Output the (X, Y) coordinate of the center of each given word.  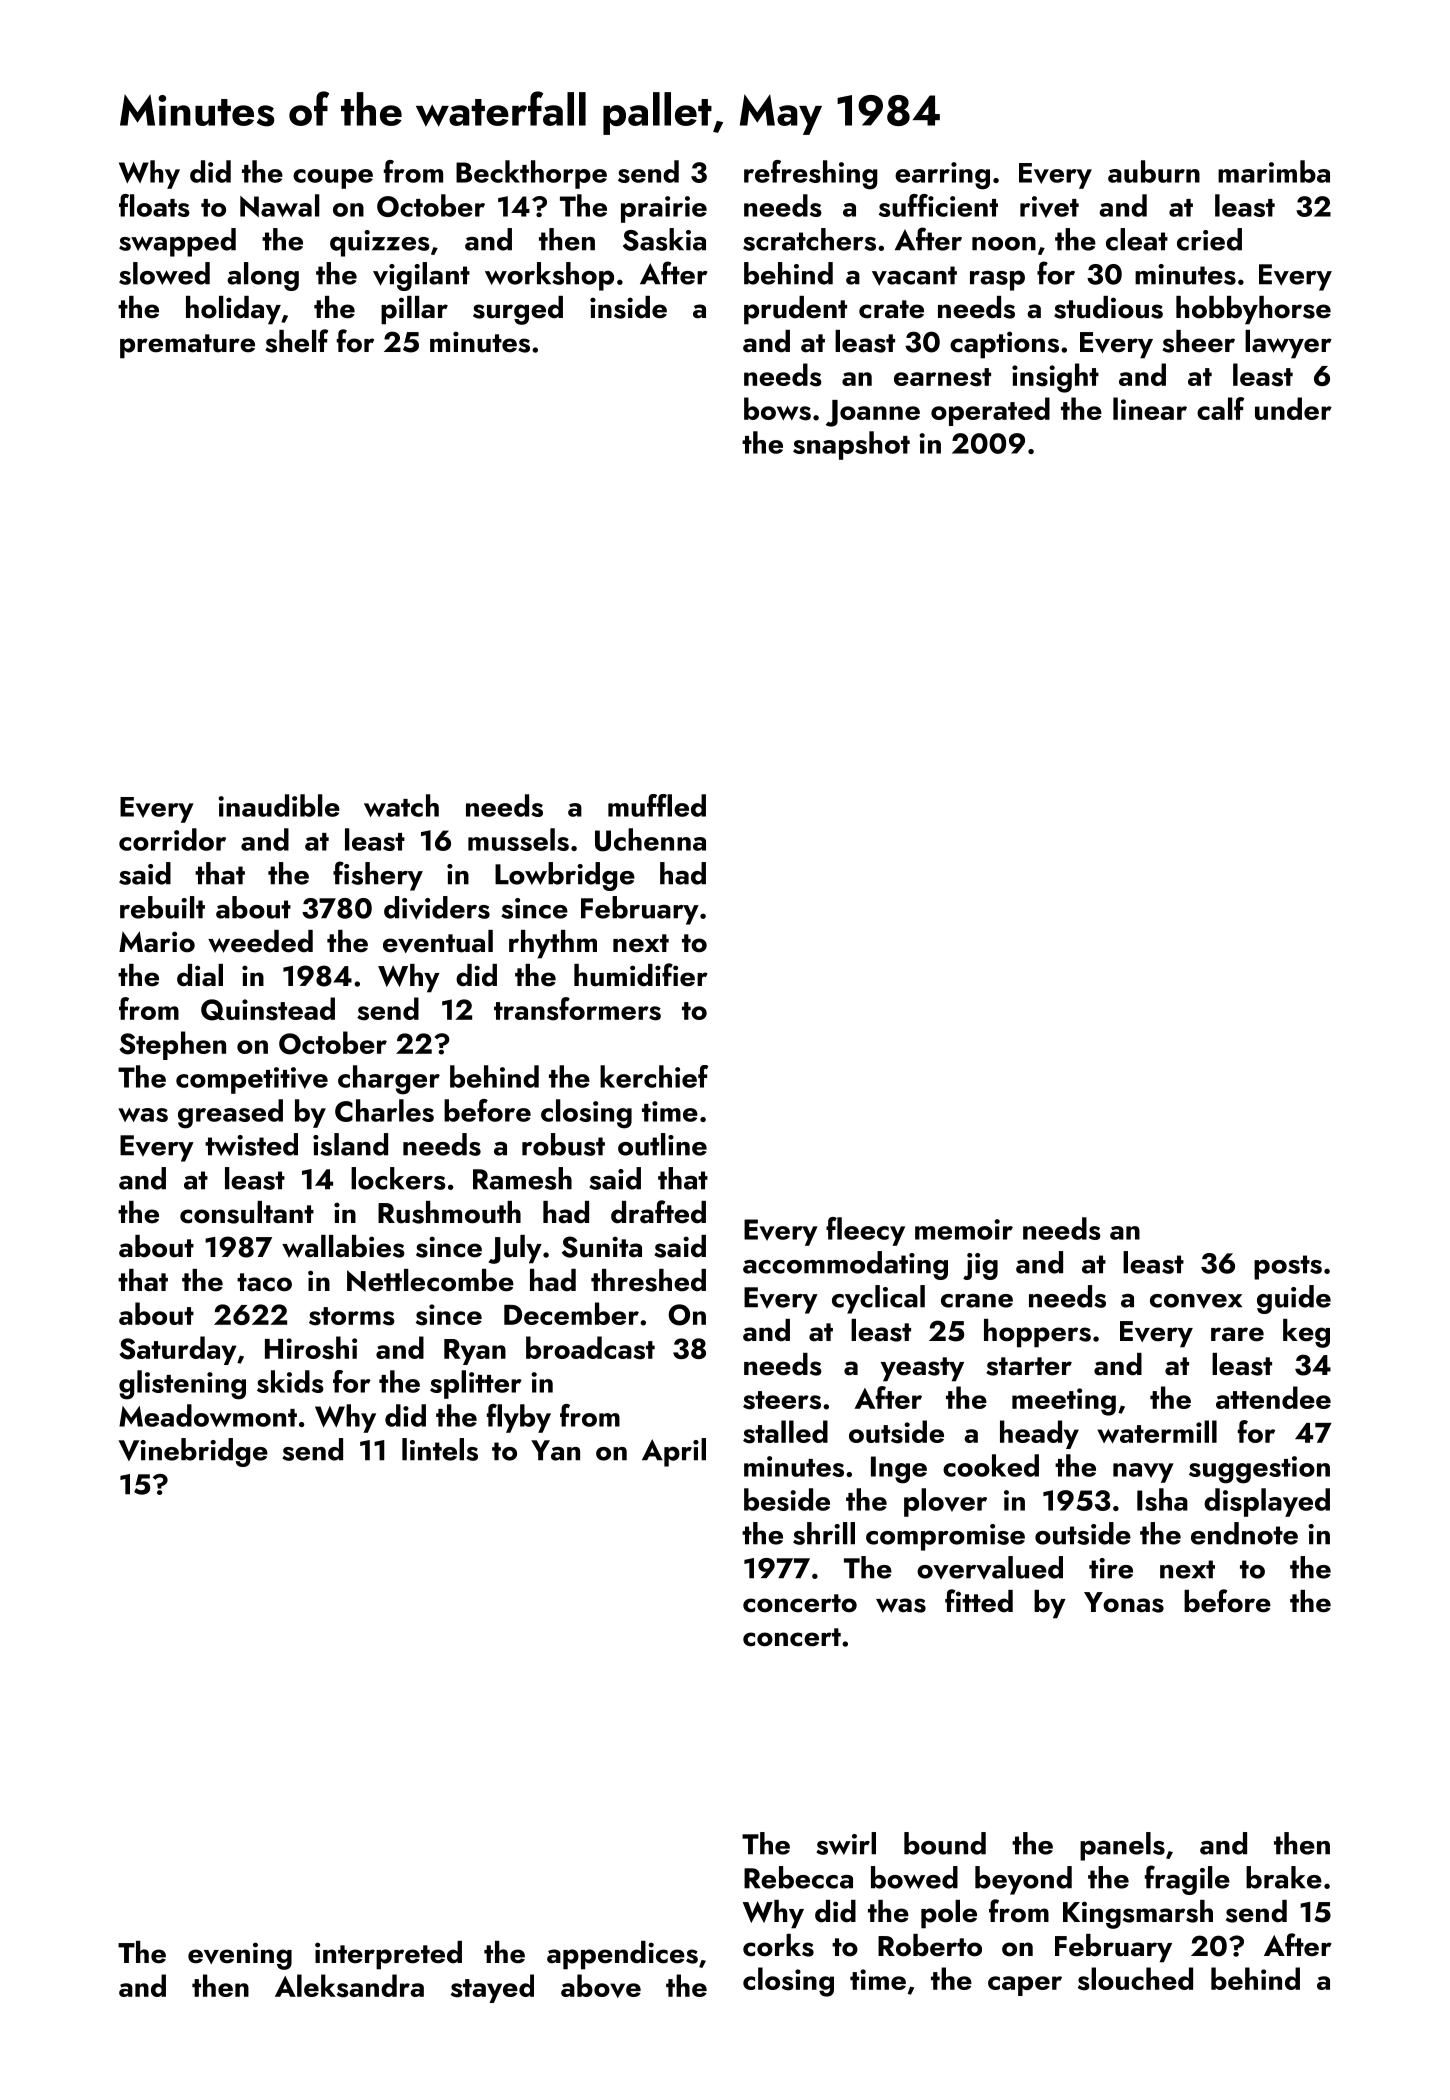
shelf (296, 341)
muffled (657, 805)
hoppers (1037, 1333)
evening (240, 1956)
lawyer (1288, 344)
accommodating (845, 1265)
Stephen (172, 1045)
